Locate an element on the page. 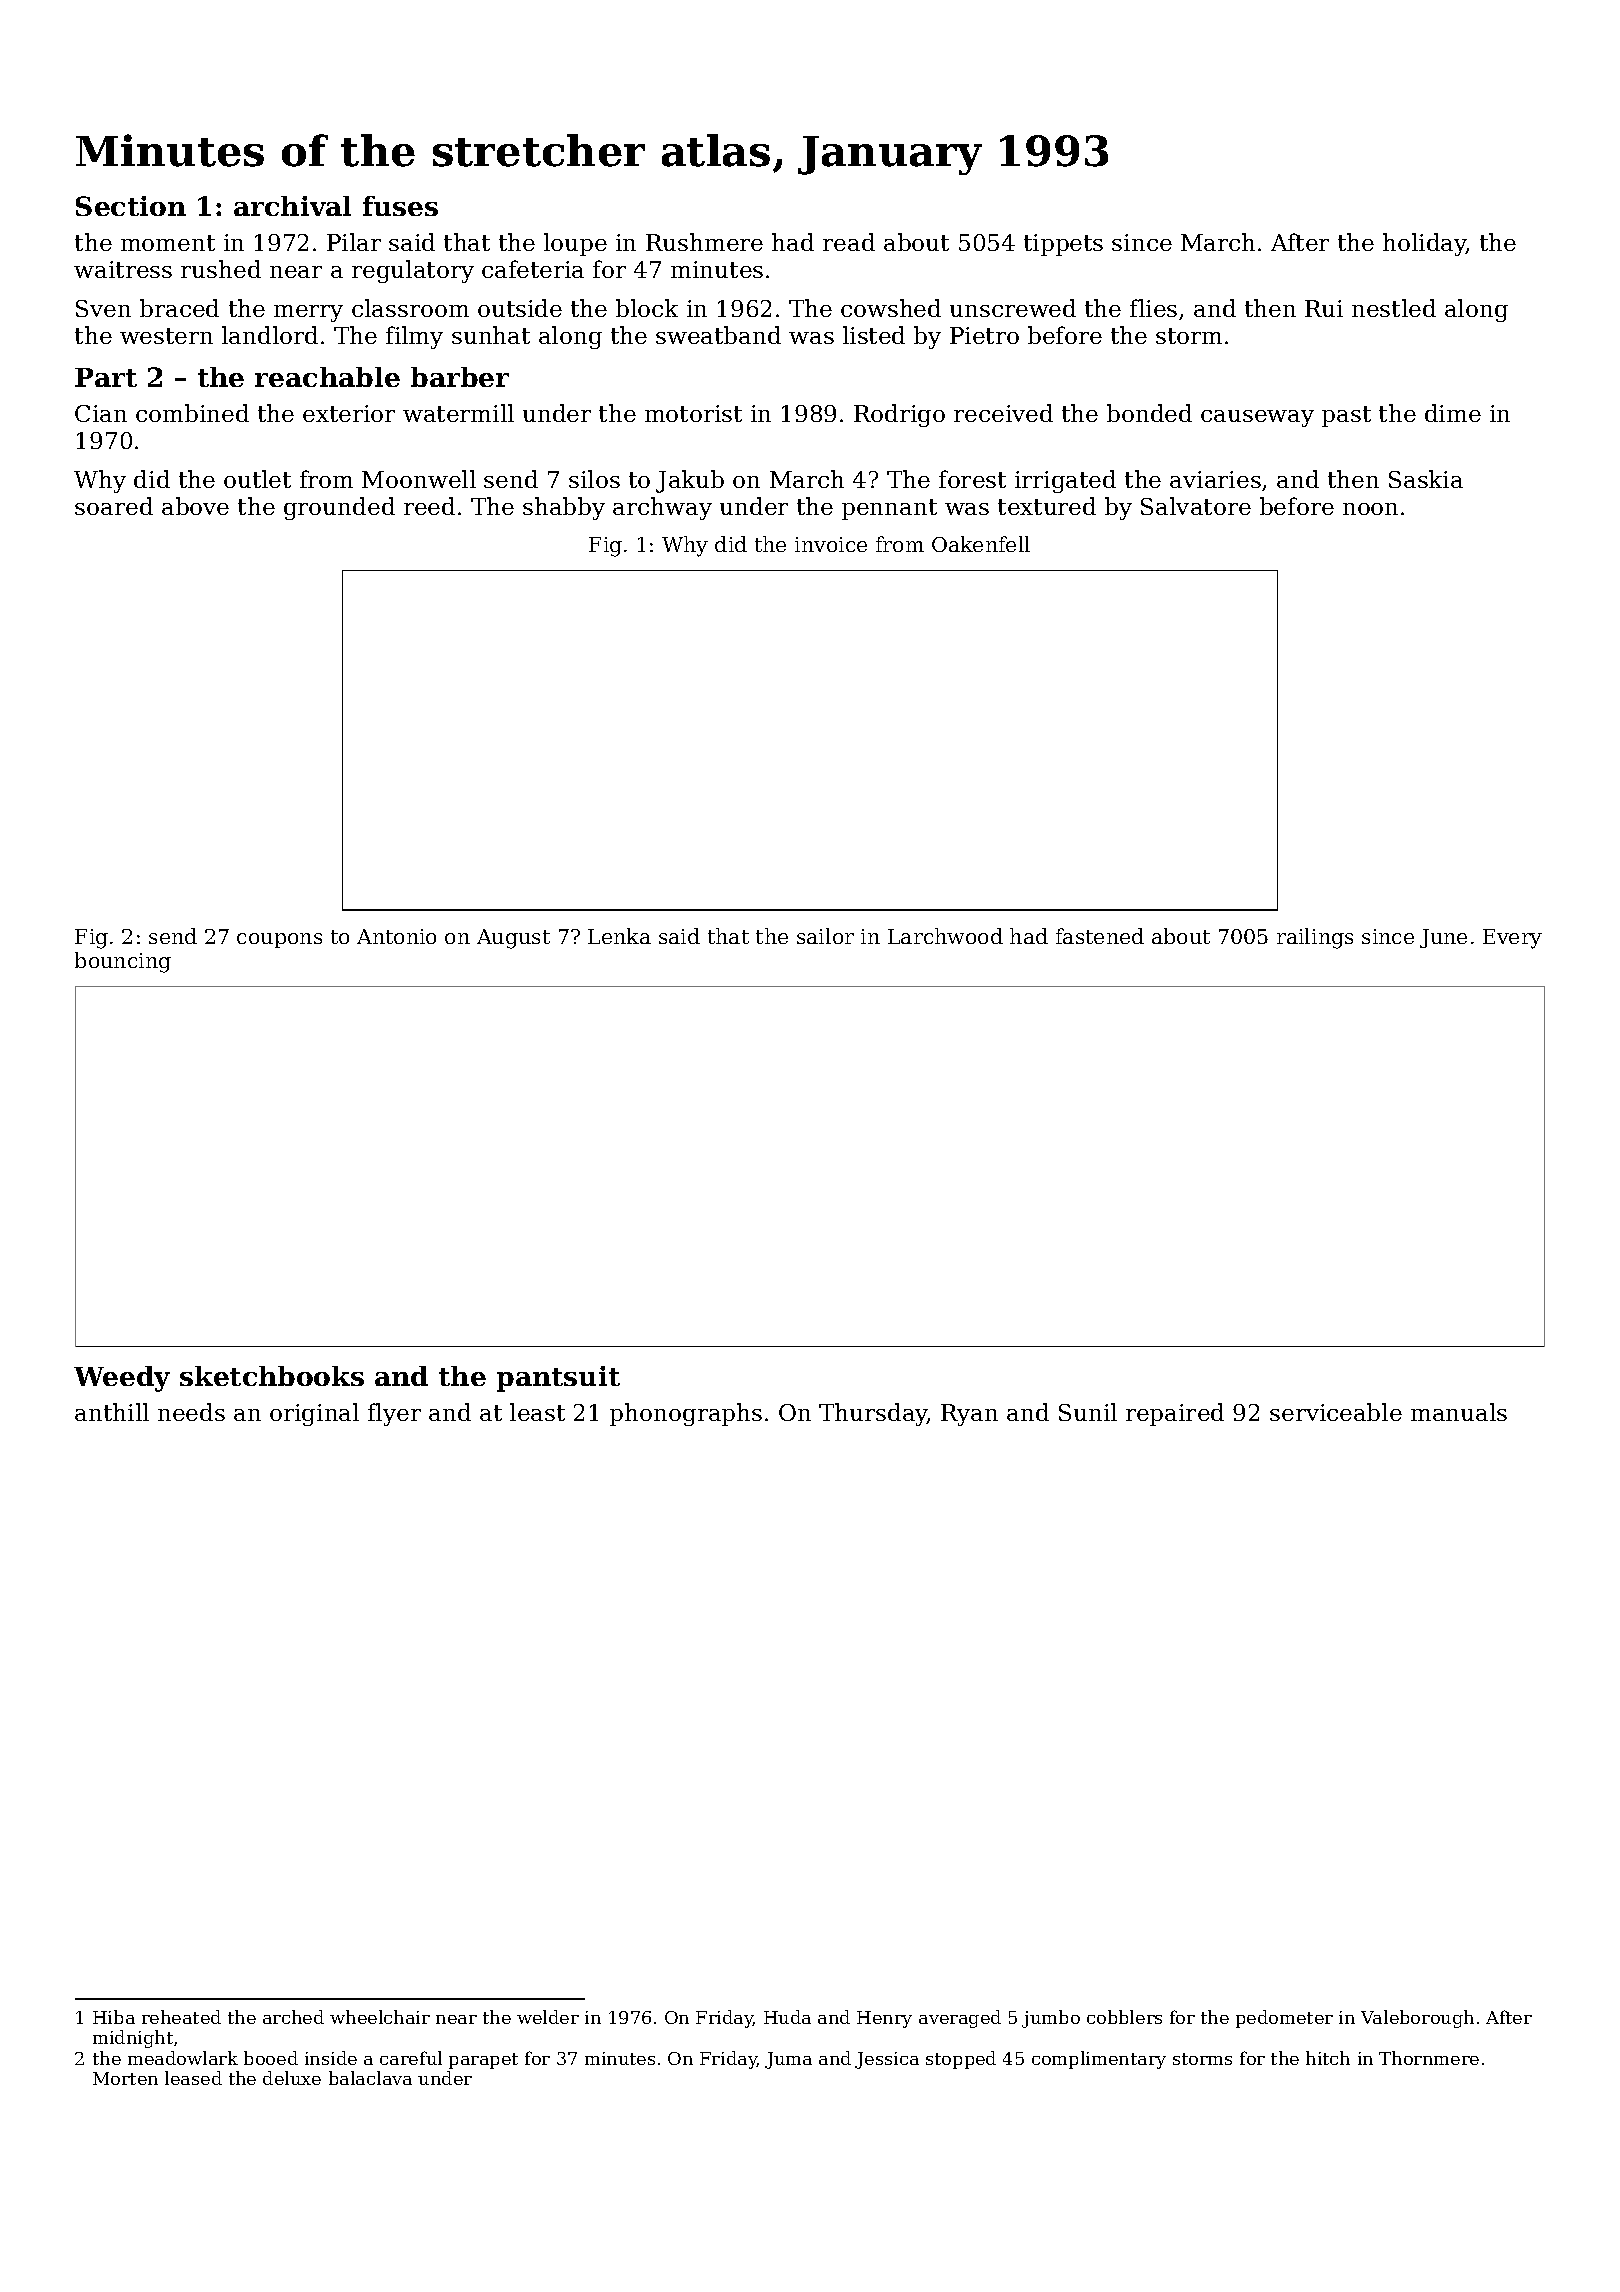  above is located at coordinates (195, 506).
